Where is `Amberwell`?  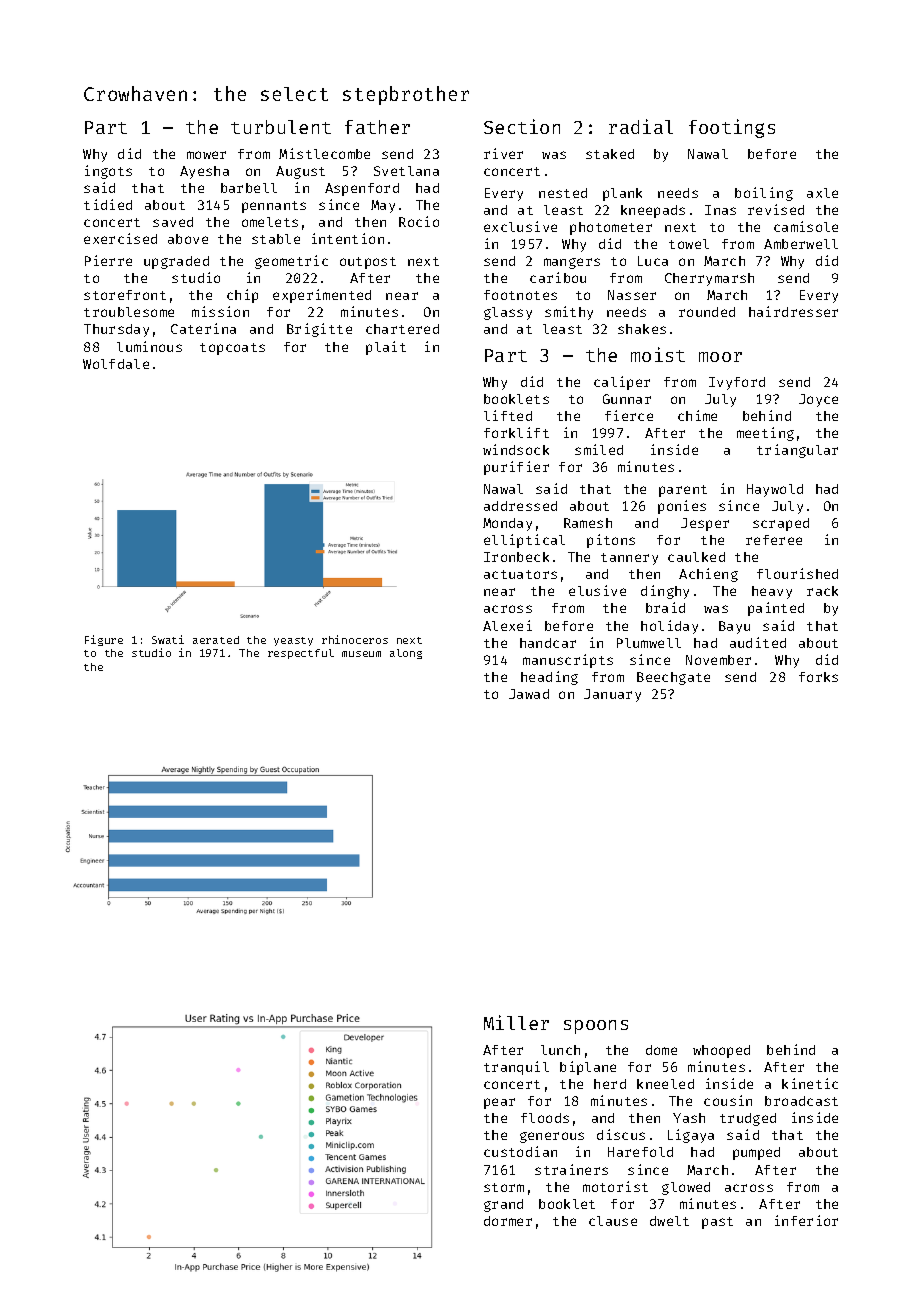
Amberwell is located at coordinates (801, 244).
